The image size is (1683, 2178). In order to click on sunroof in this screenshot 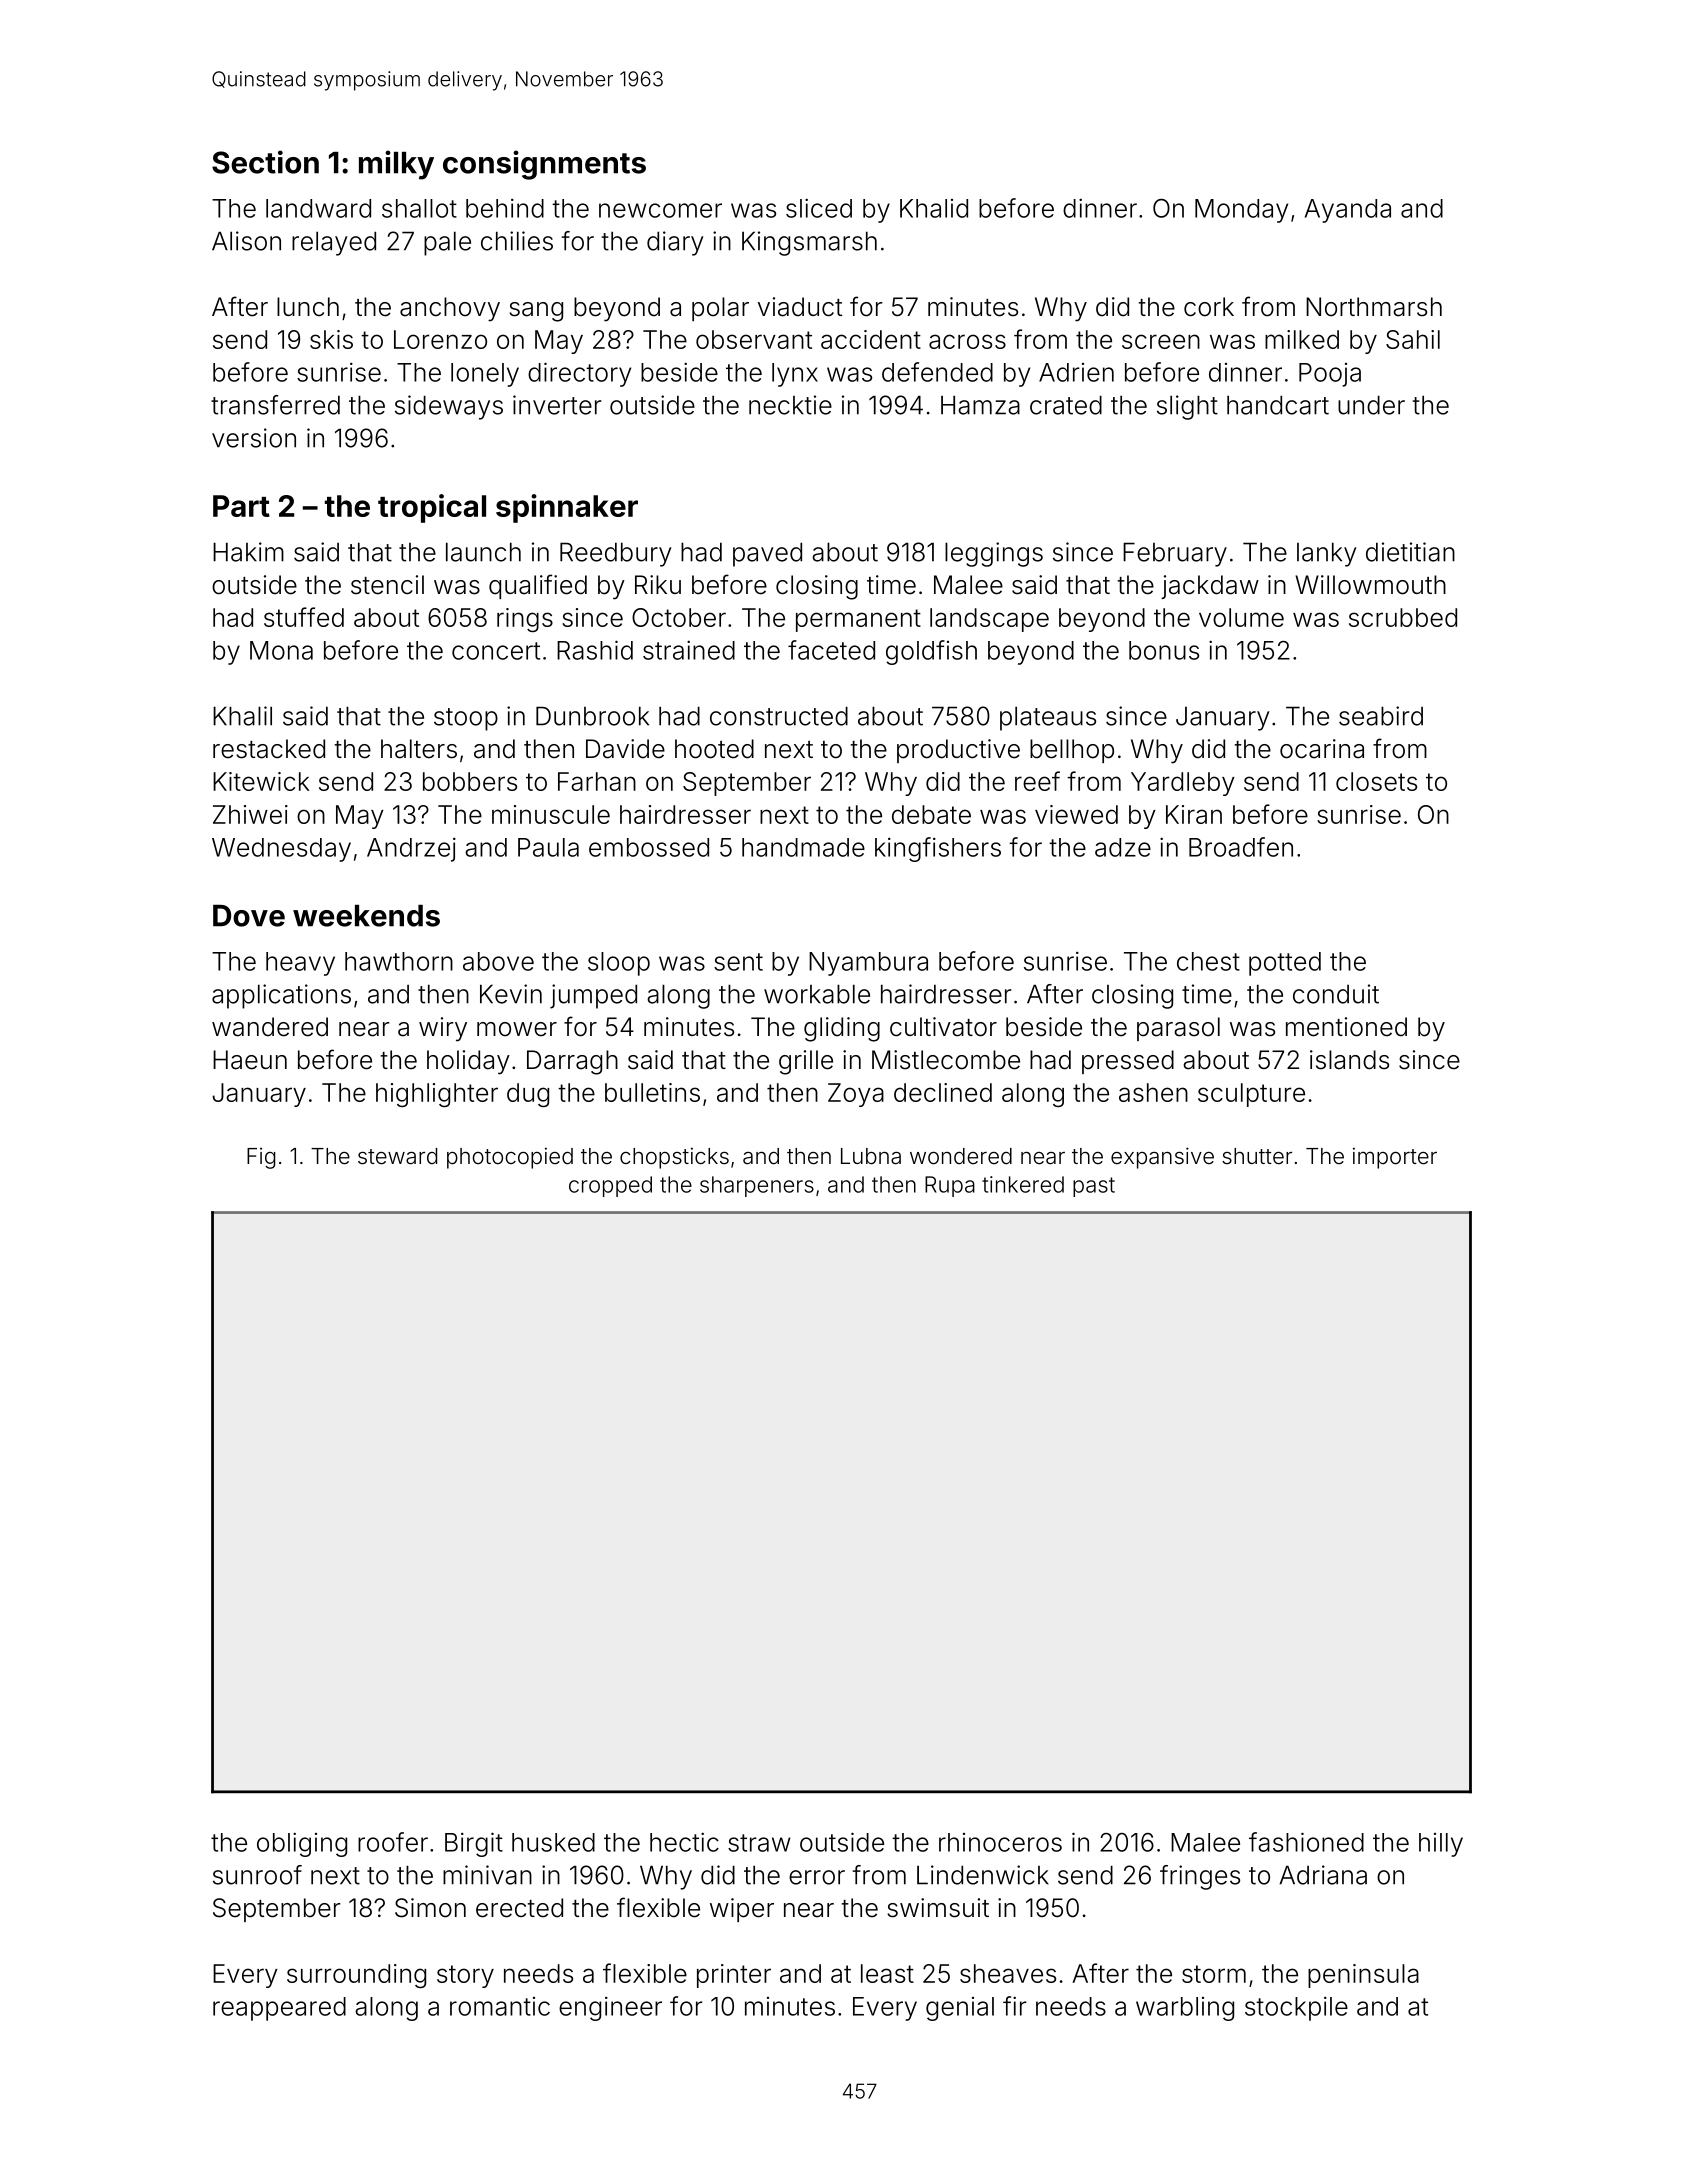, I will do `click(257, 1875)`.
